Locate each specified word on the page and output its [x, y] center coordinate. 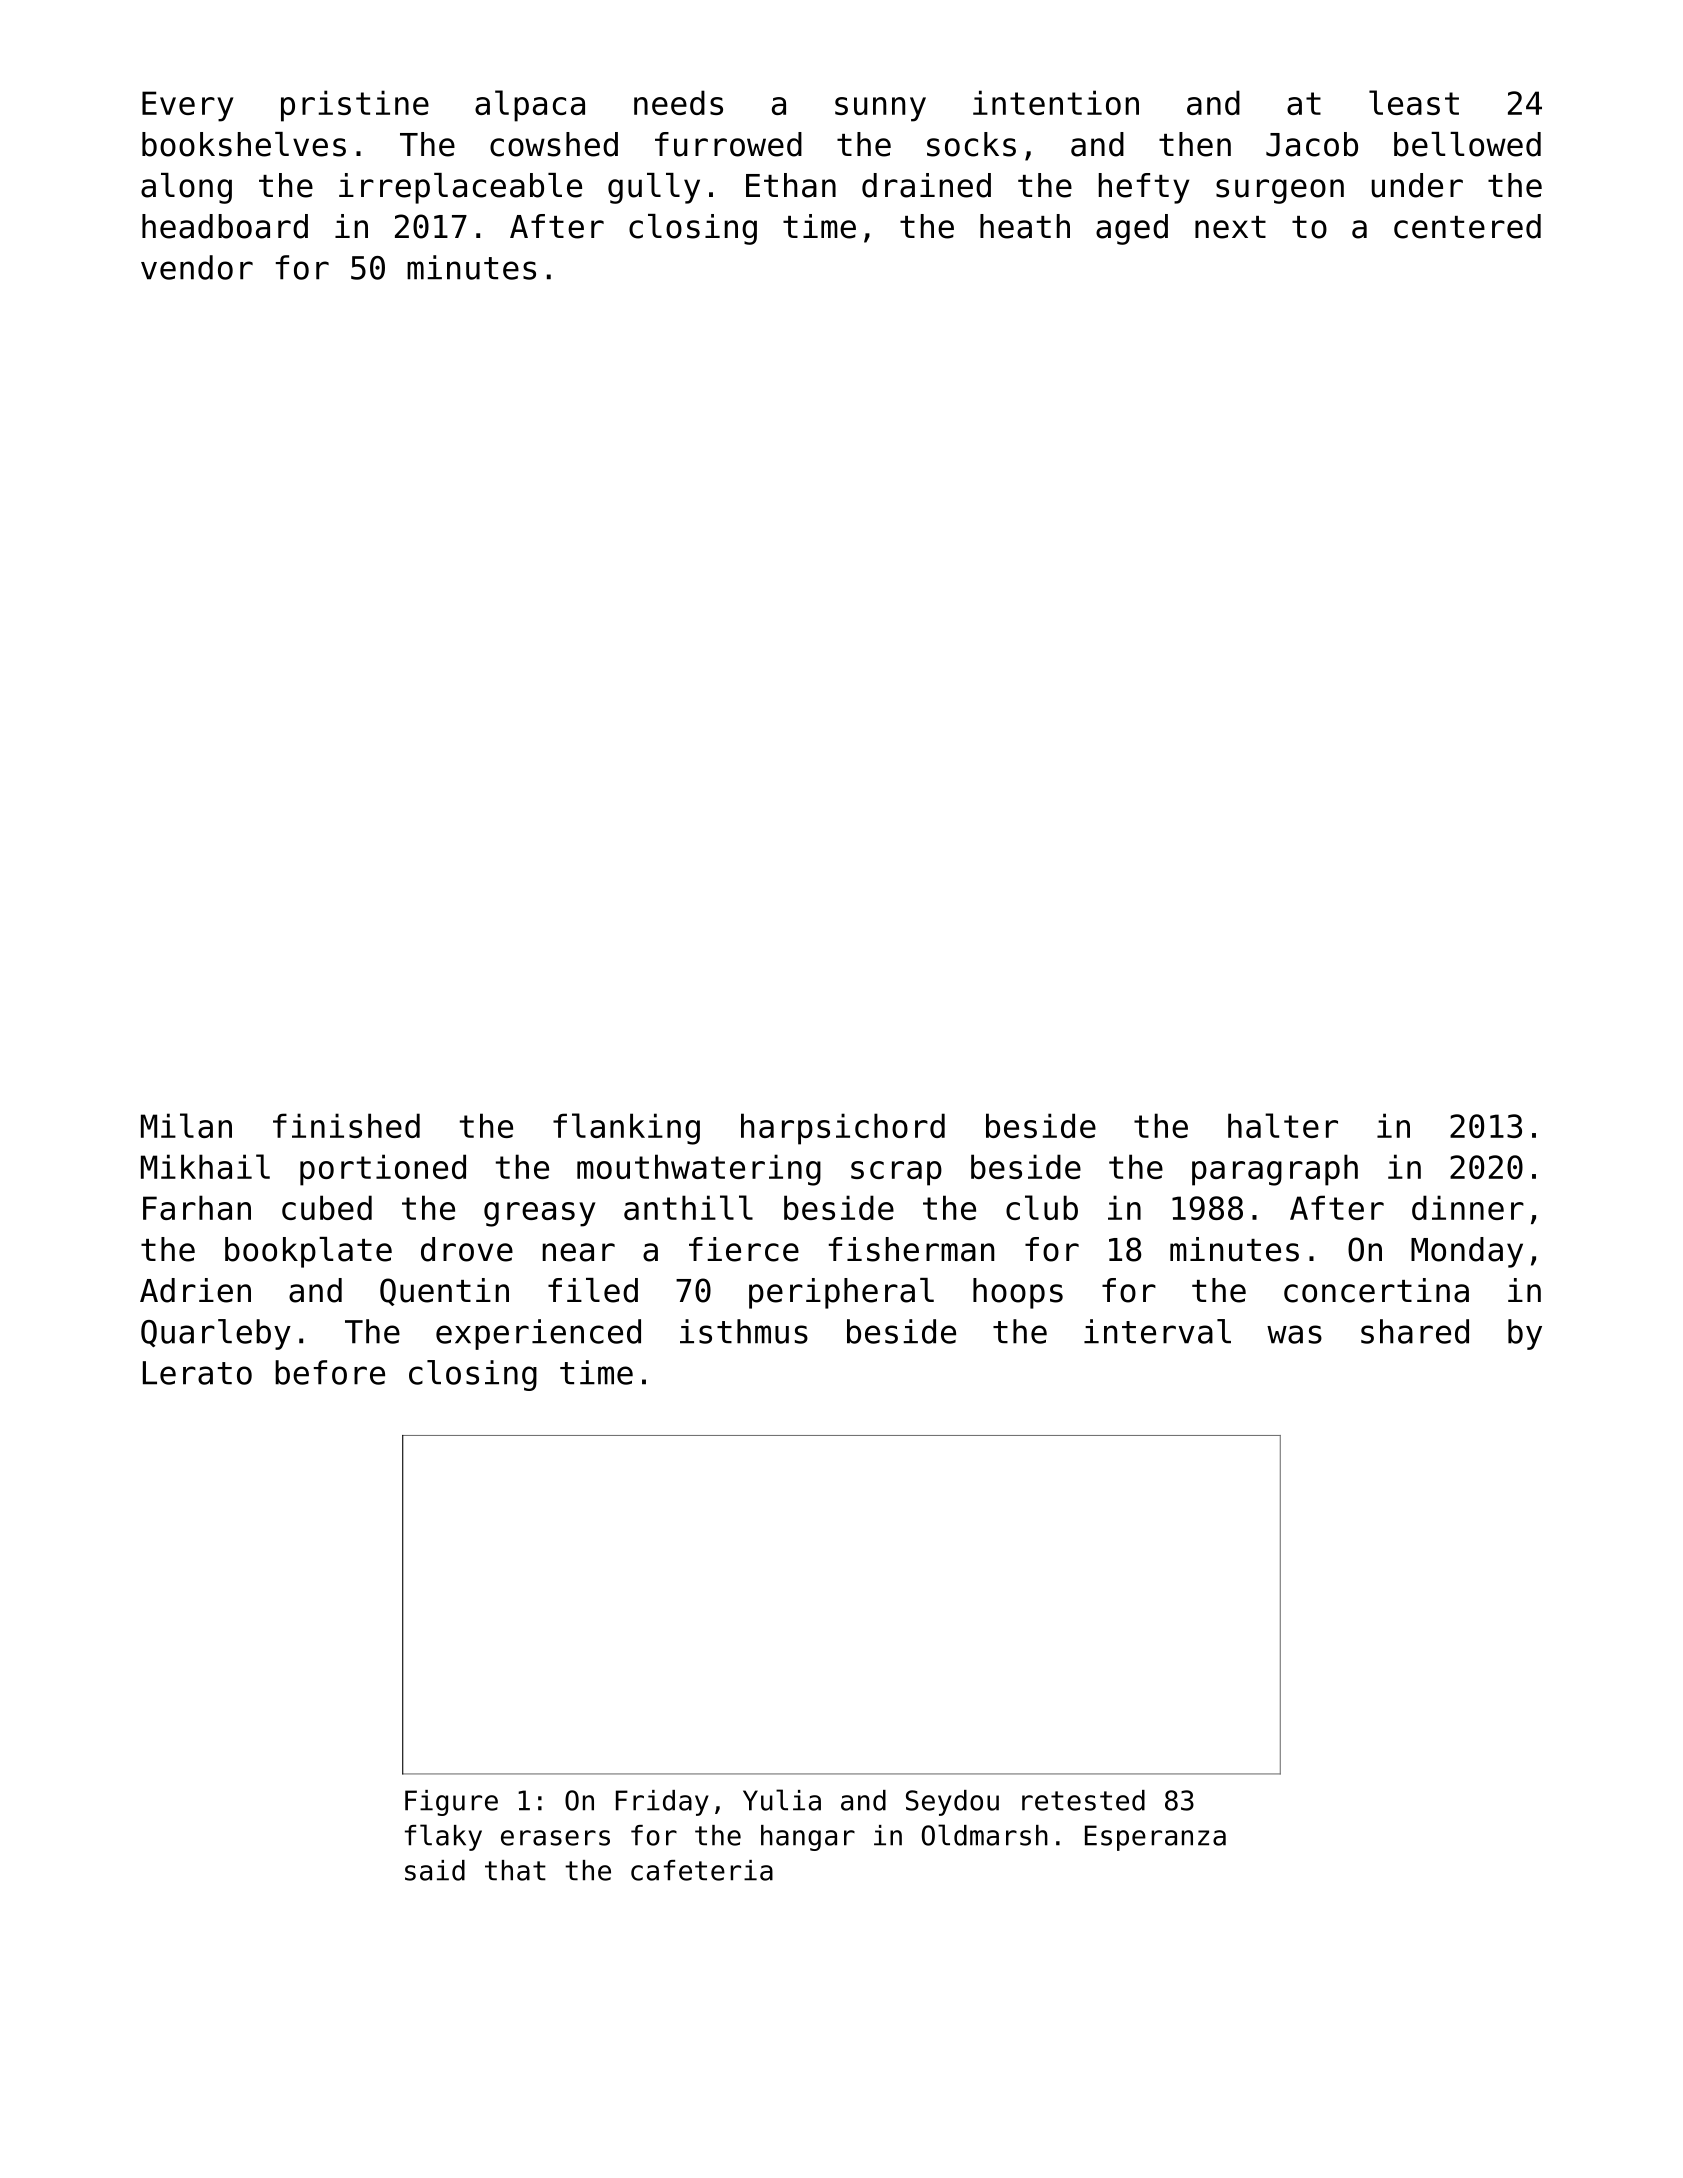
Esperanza [1155, 1838]
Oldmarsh [985, 1835]
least [1414, 102]
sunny [880, 109]
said [435, 1870]
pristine [355, 106]
